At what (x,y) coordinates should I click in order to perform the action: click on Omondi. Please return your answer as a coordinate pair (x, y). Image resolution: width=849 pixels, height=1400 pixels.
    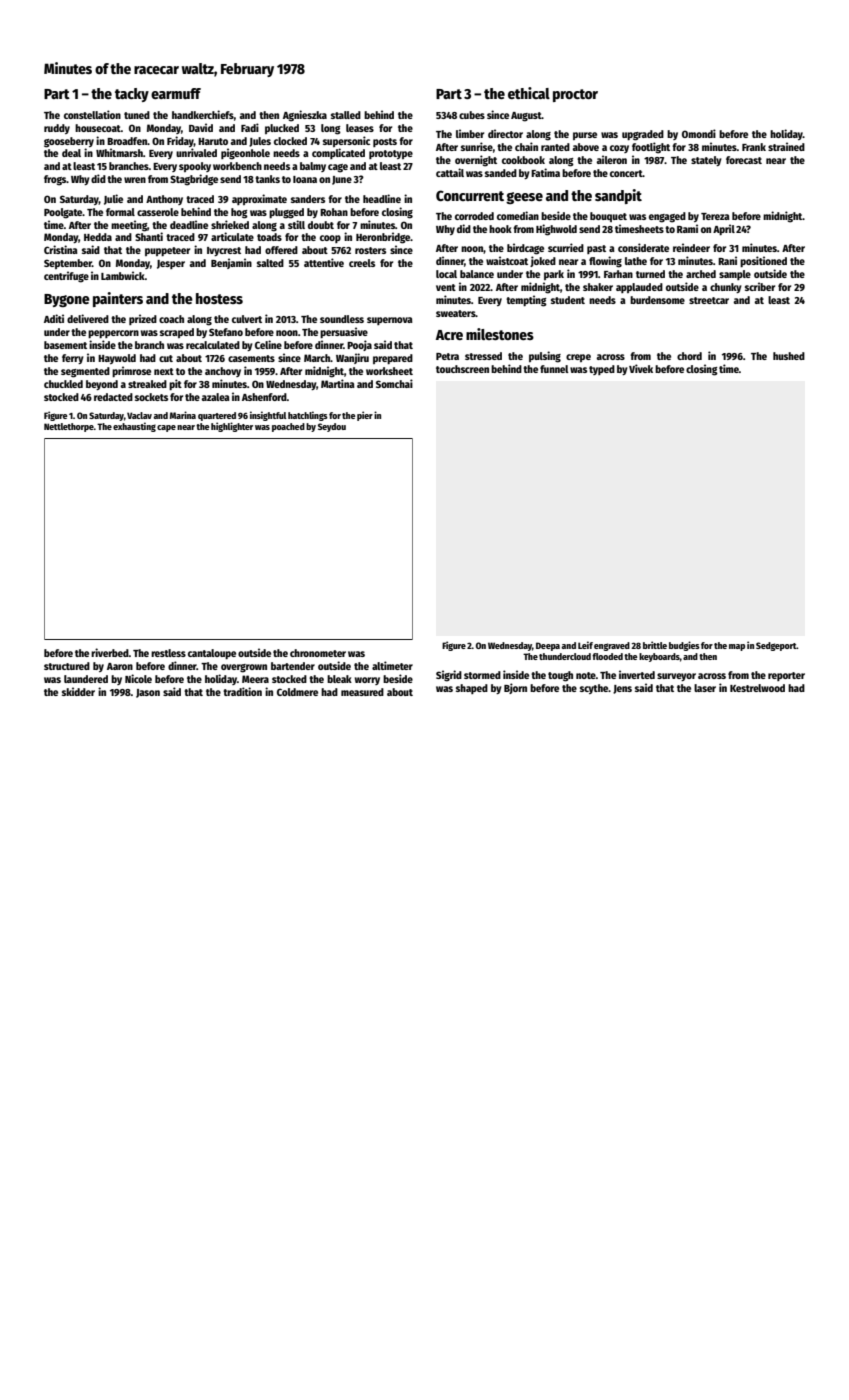
    Looking at the image, I should click on (699, 133).
